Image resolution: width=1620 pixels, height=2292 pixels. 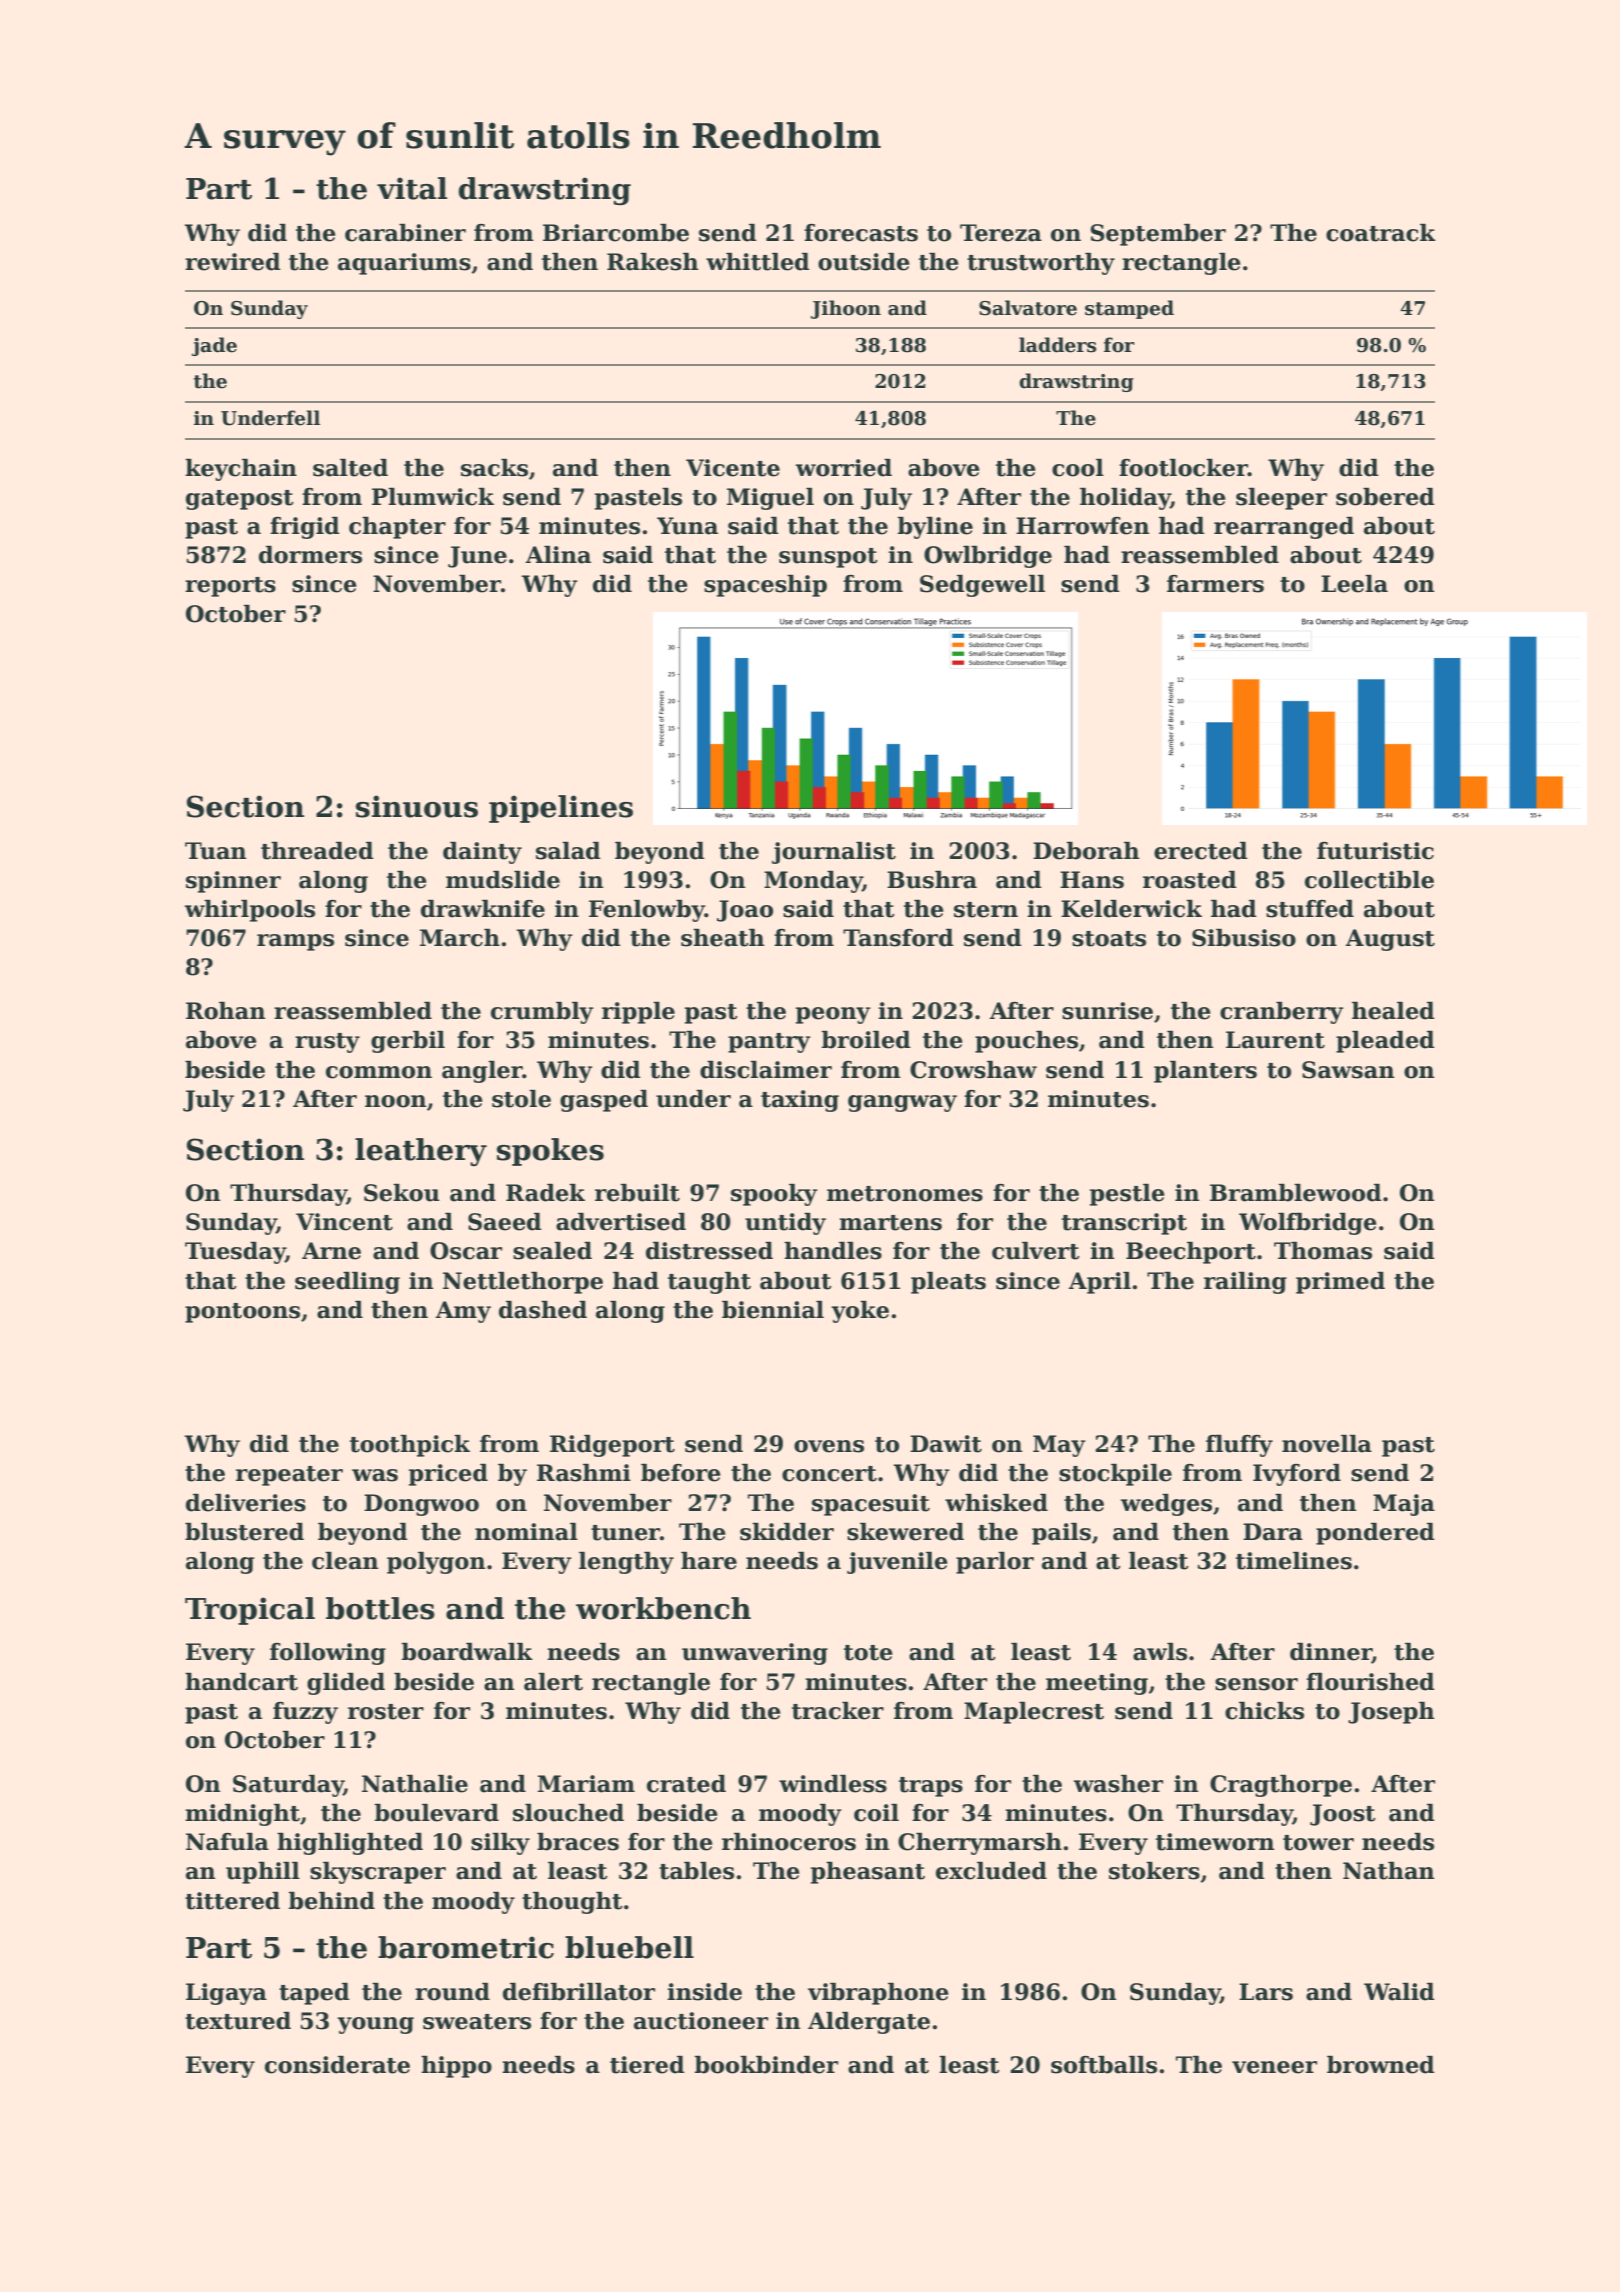 I want to click on metronomes, so click(x=905, y=1194).
